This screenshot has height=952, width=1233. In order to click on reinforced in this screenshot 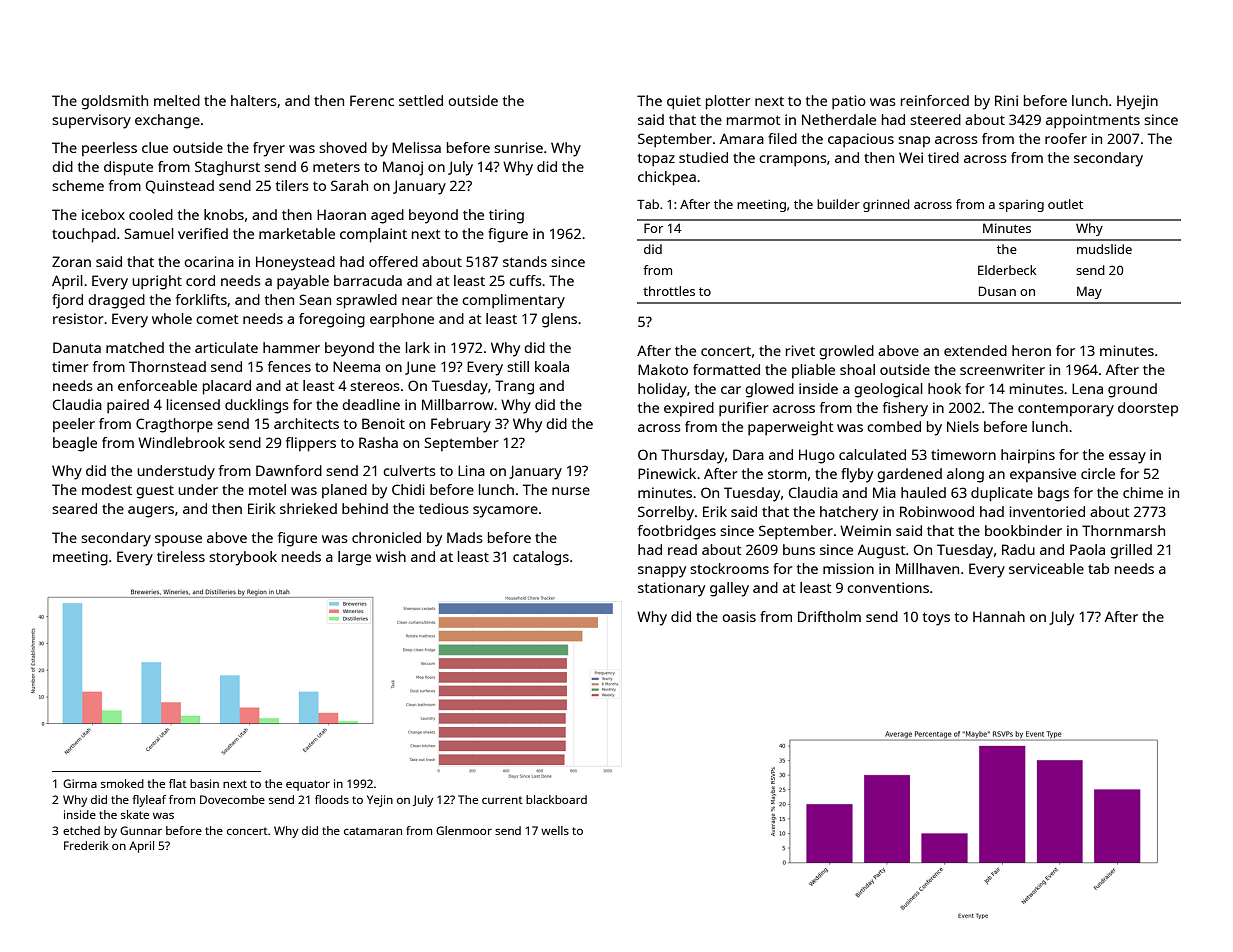, I will do `click(935, 100)`.
